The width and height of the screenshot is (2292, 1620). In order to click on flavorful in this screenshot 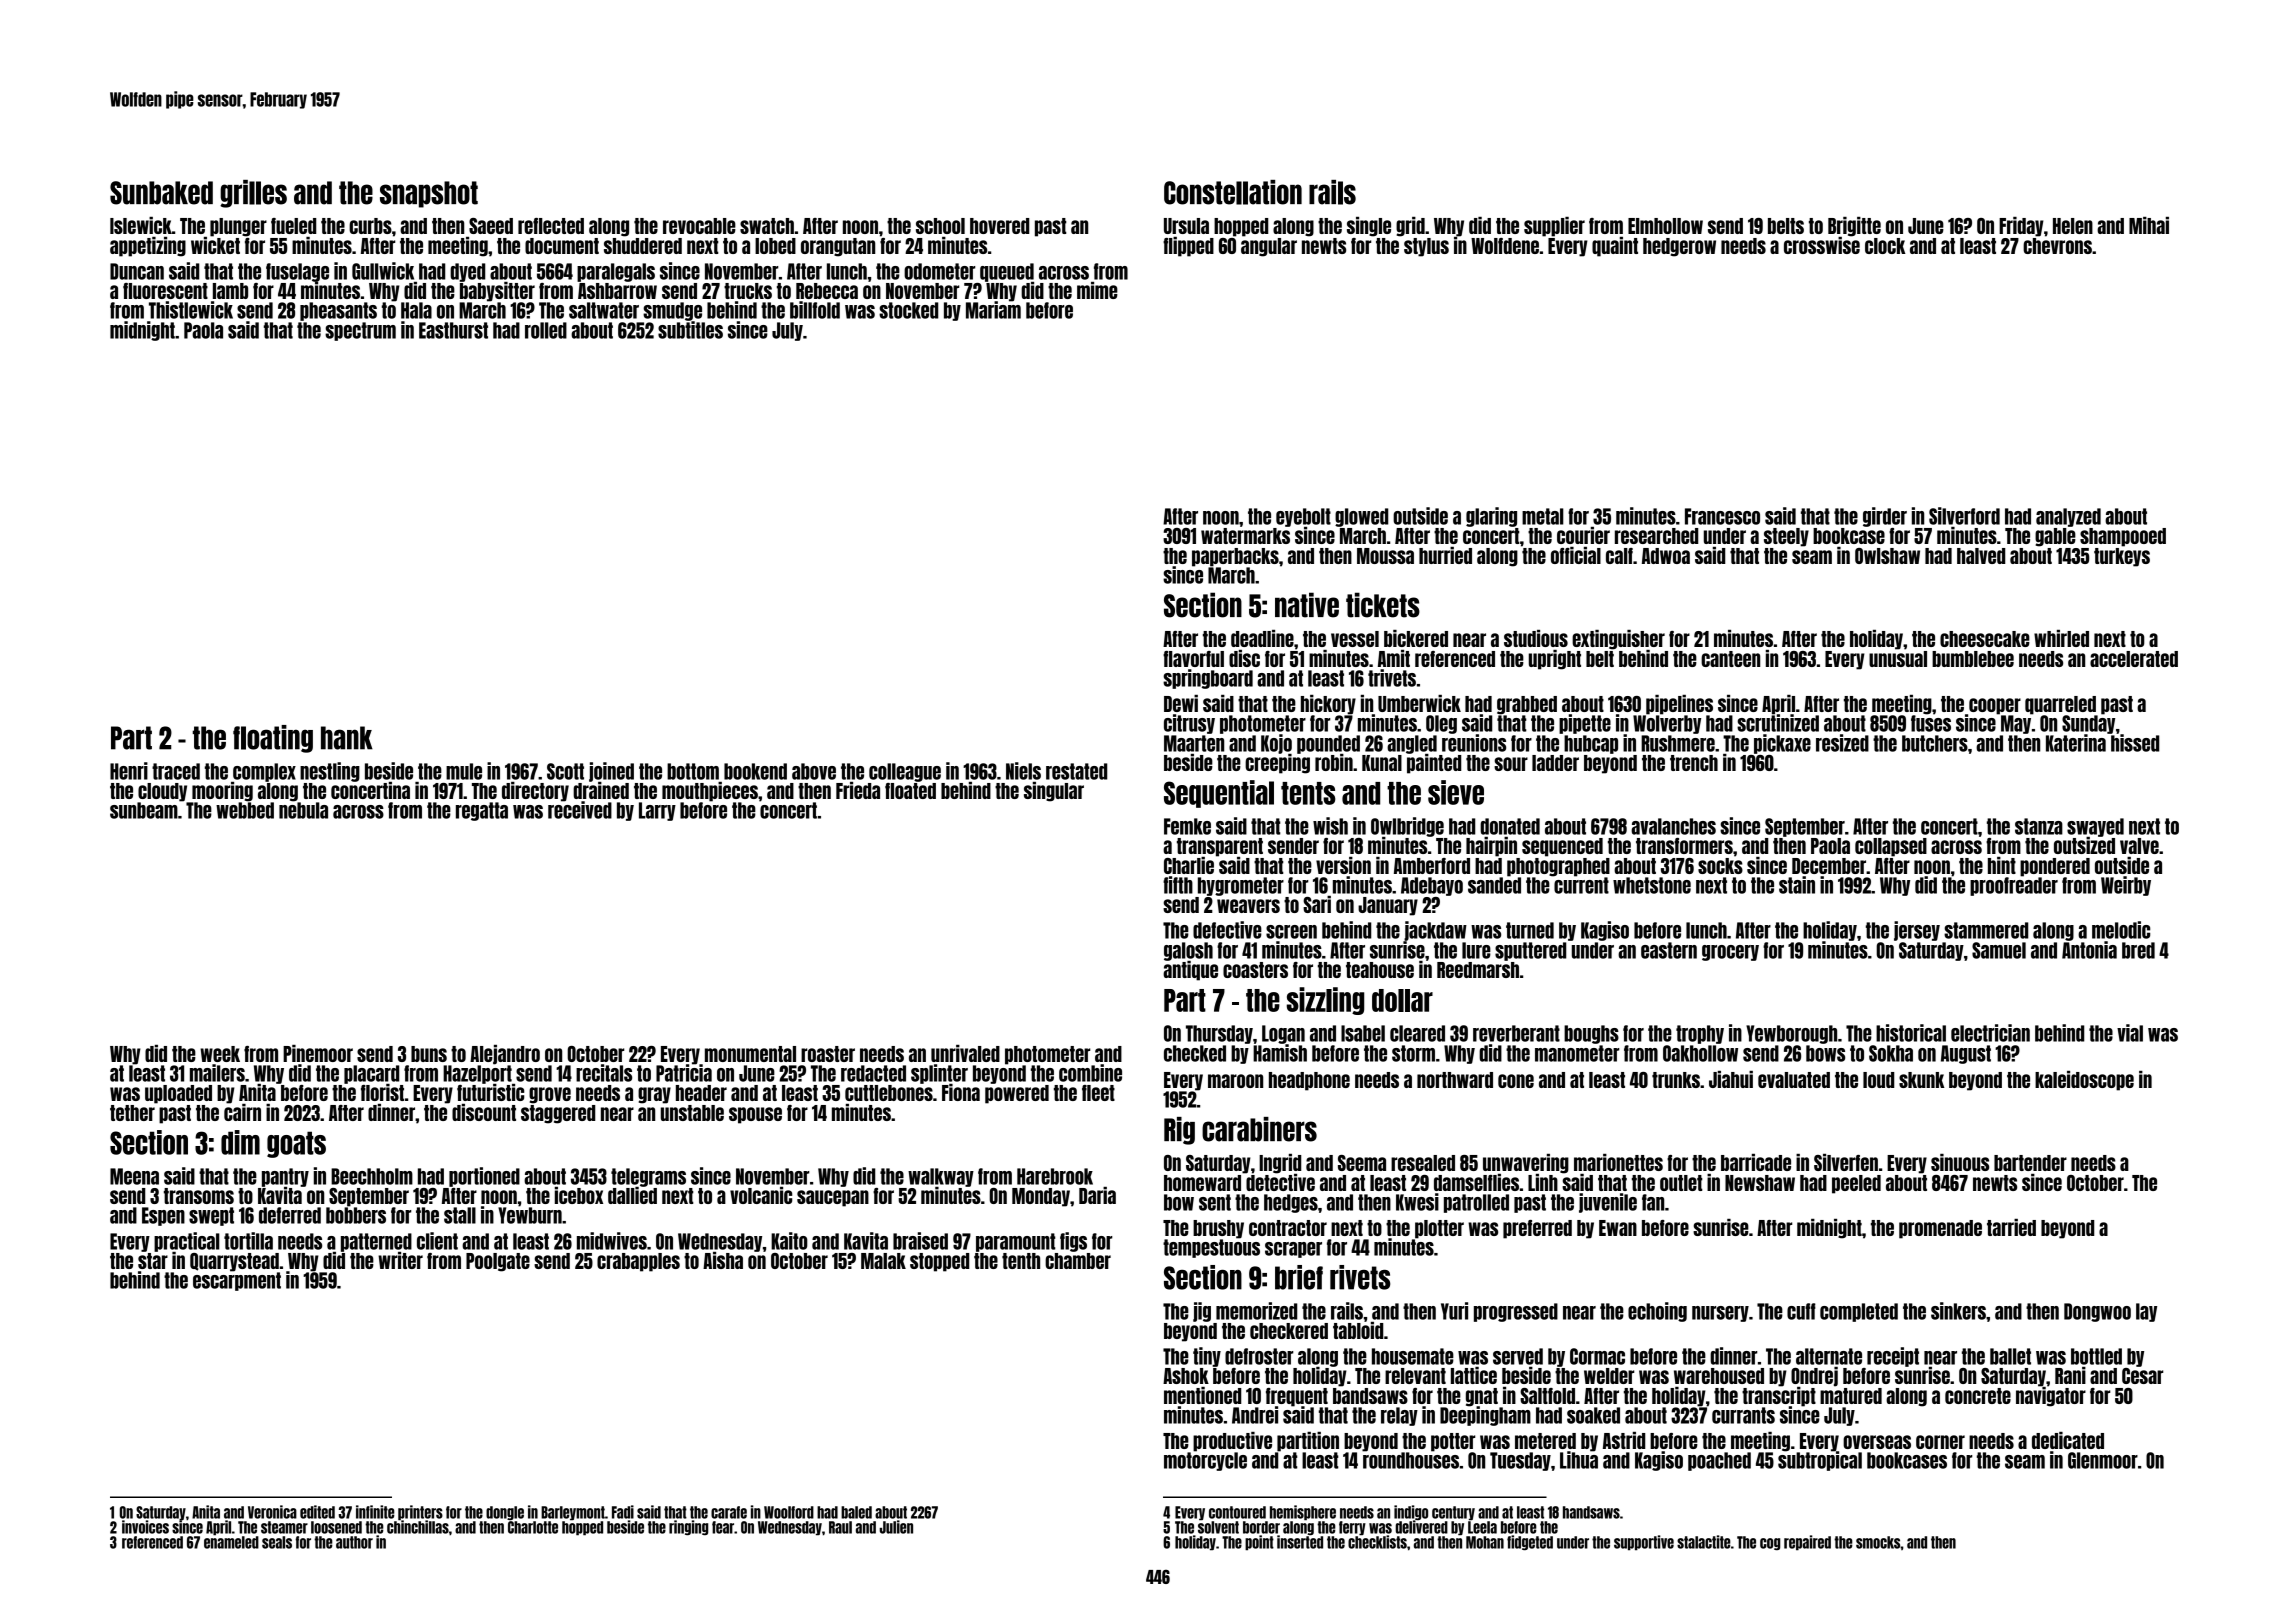, I will do `click(1193, 659)`.
